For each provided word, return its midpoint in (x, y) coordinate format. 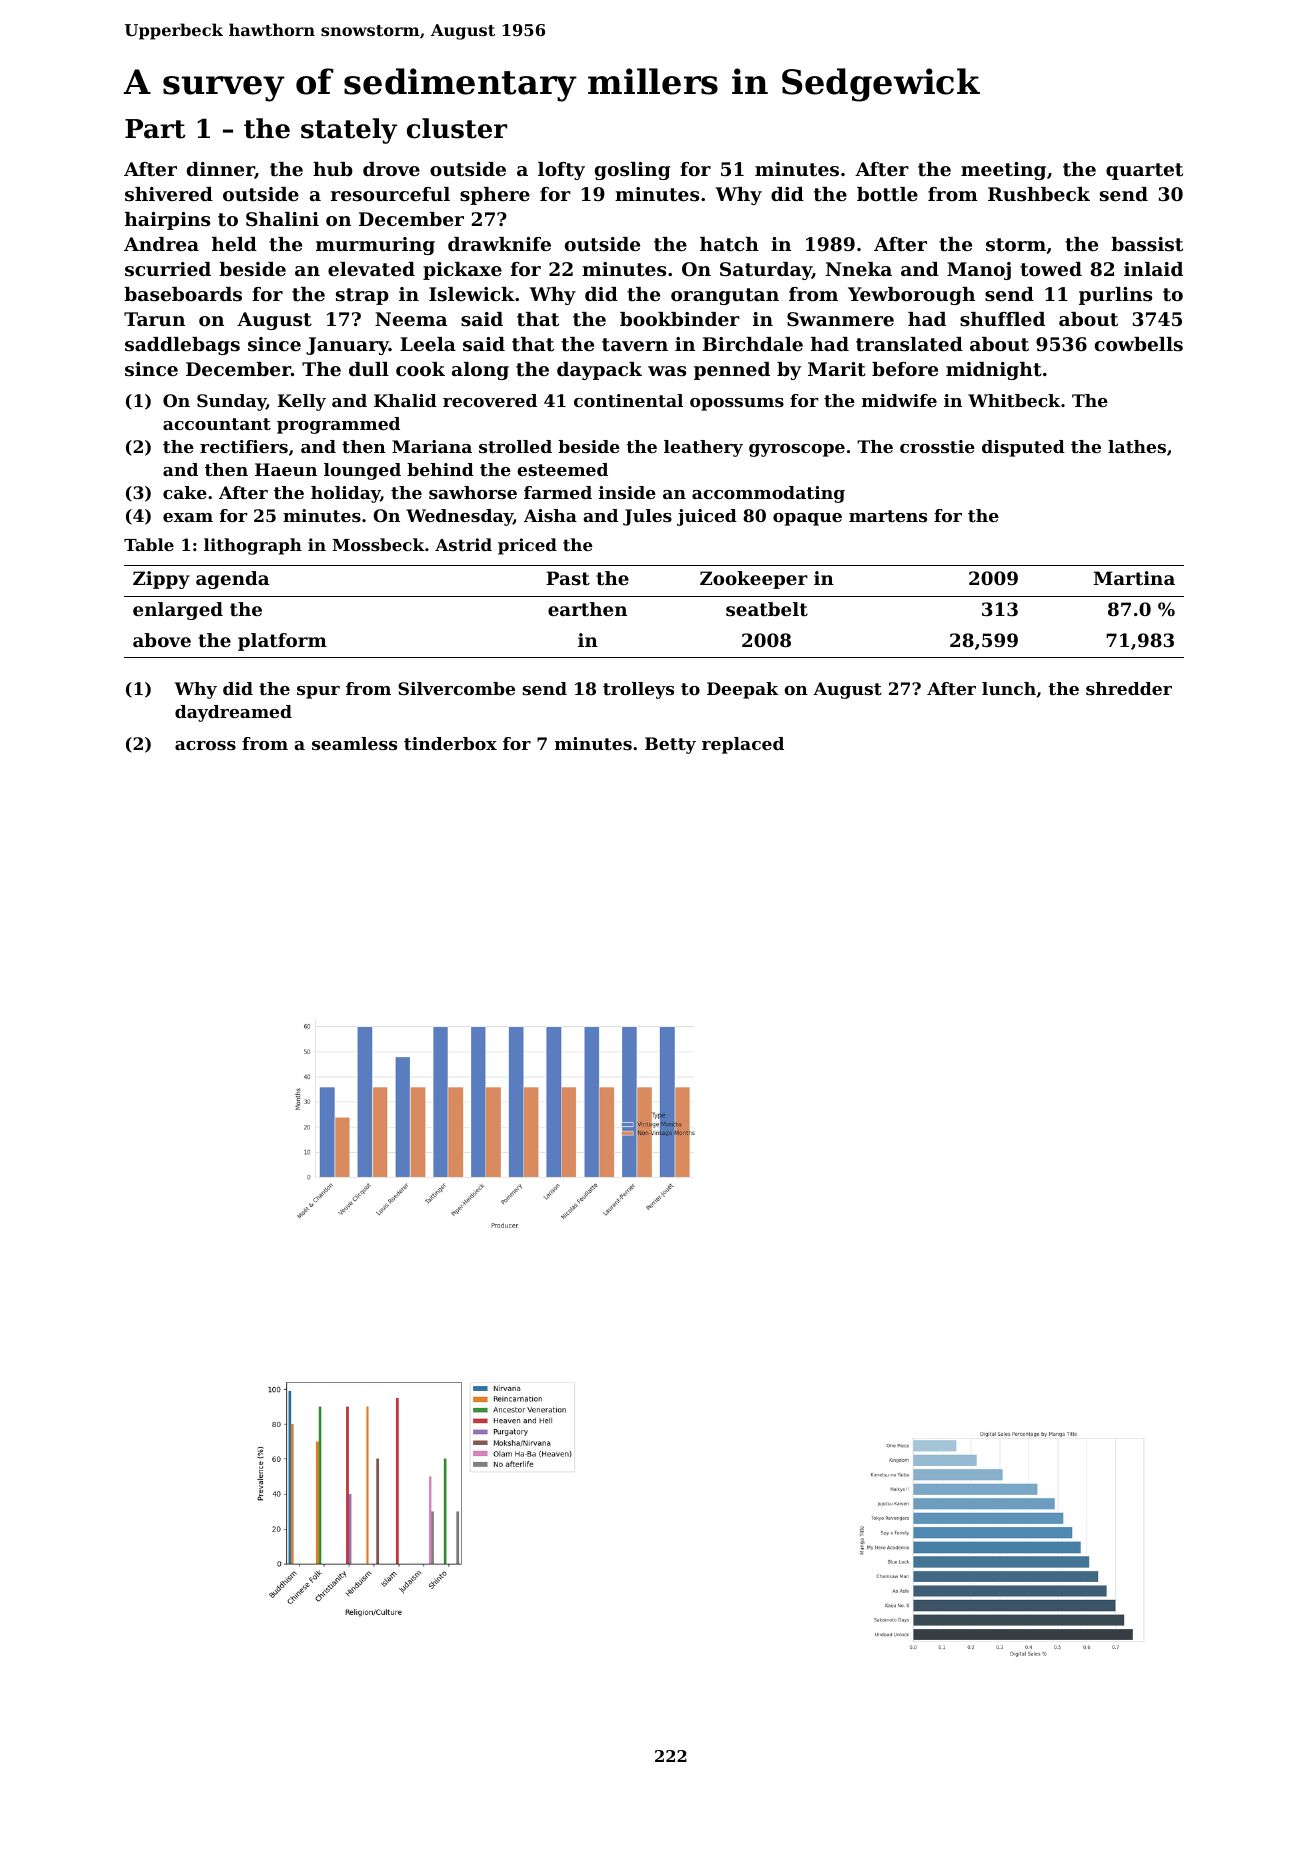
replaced (743, 745)
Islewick (472, 294)
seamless (354, 743)
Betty (670, 745)
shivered (169, 194)
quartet (1144, 171)
